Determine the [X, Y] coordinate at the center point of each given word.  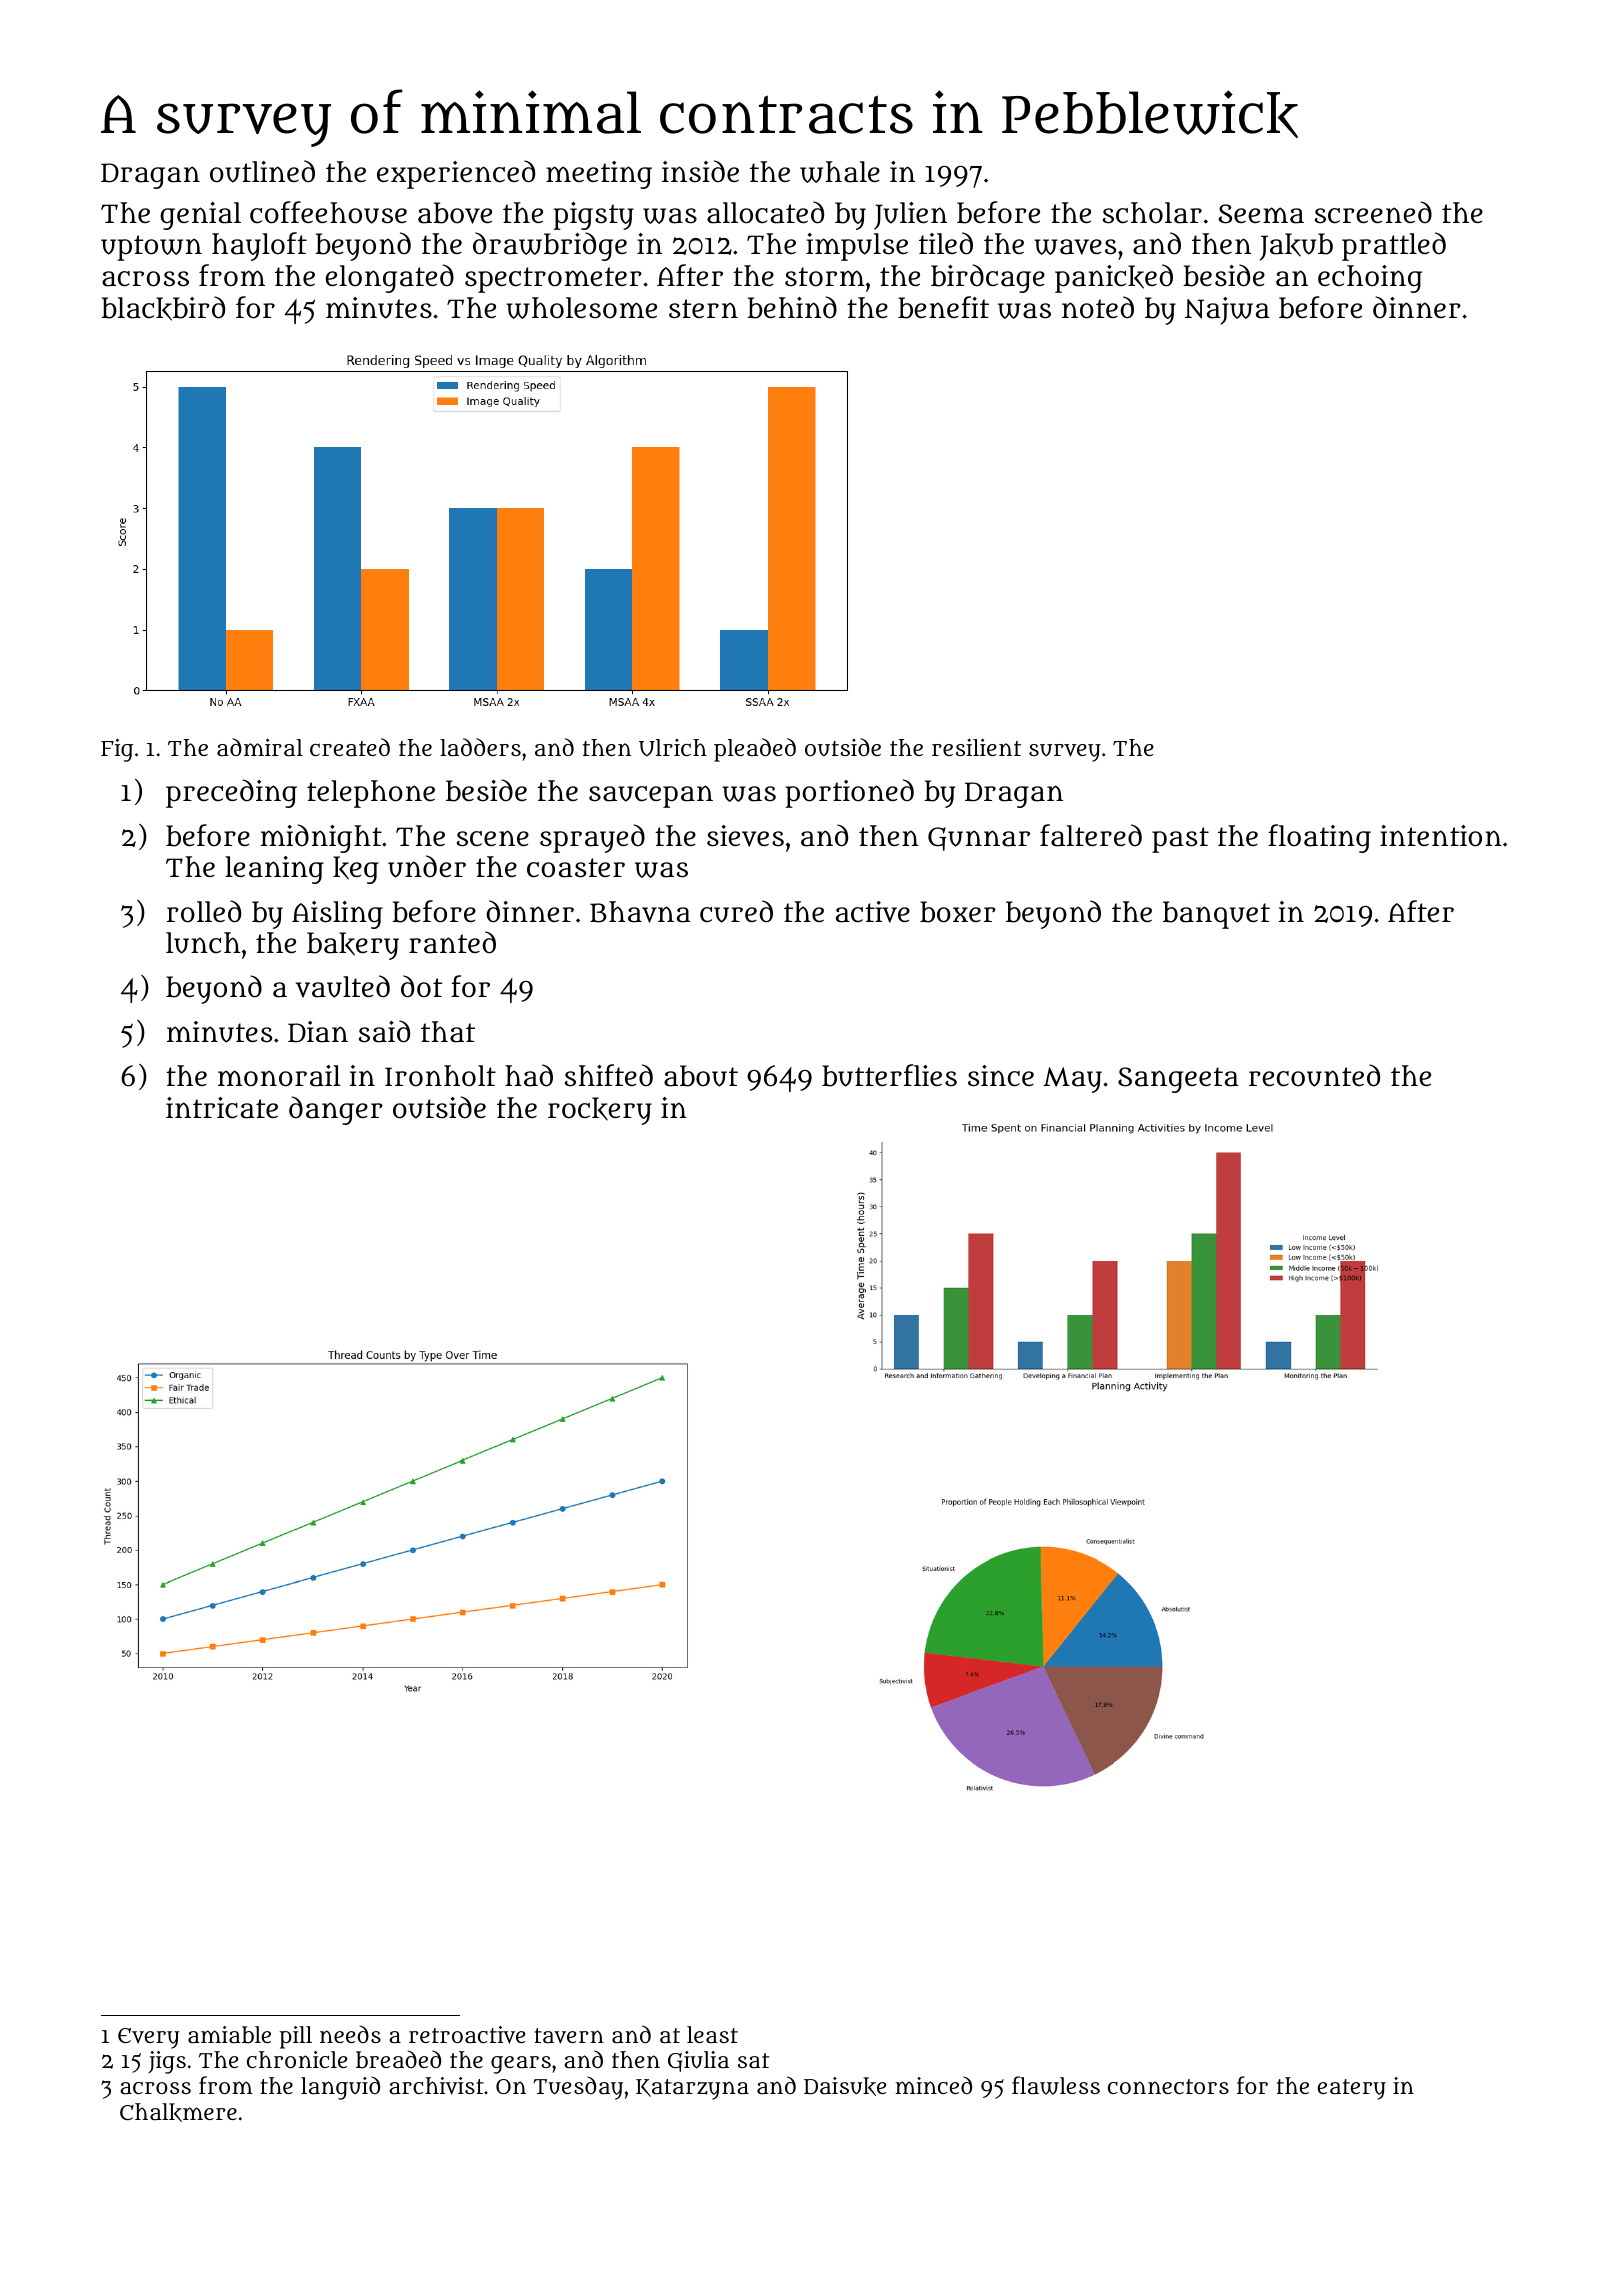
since [1001, 1076]
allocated [765, 212]
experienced [456, 174]
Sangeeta [1178, 1080]
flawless [1056, 2085]
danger [336, 1110]
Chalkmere [178, 2112]
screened [1373, 212]
